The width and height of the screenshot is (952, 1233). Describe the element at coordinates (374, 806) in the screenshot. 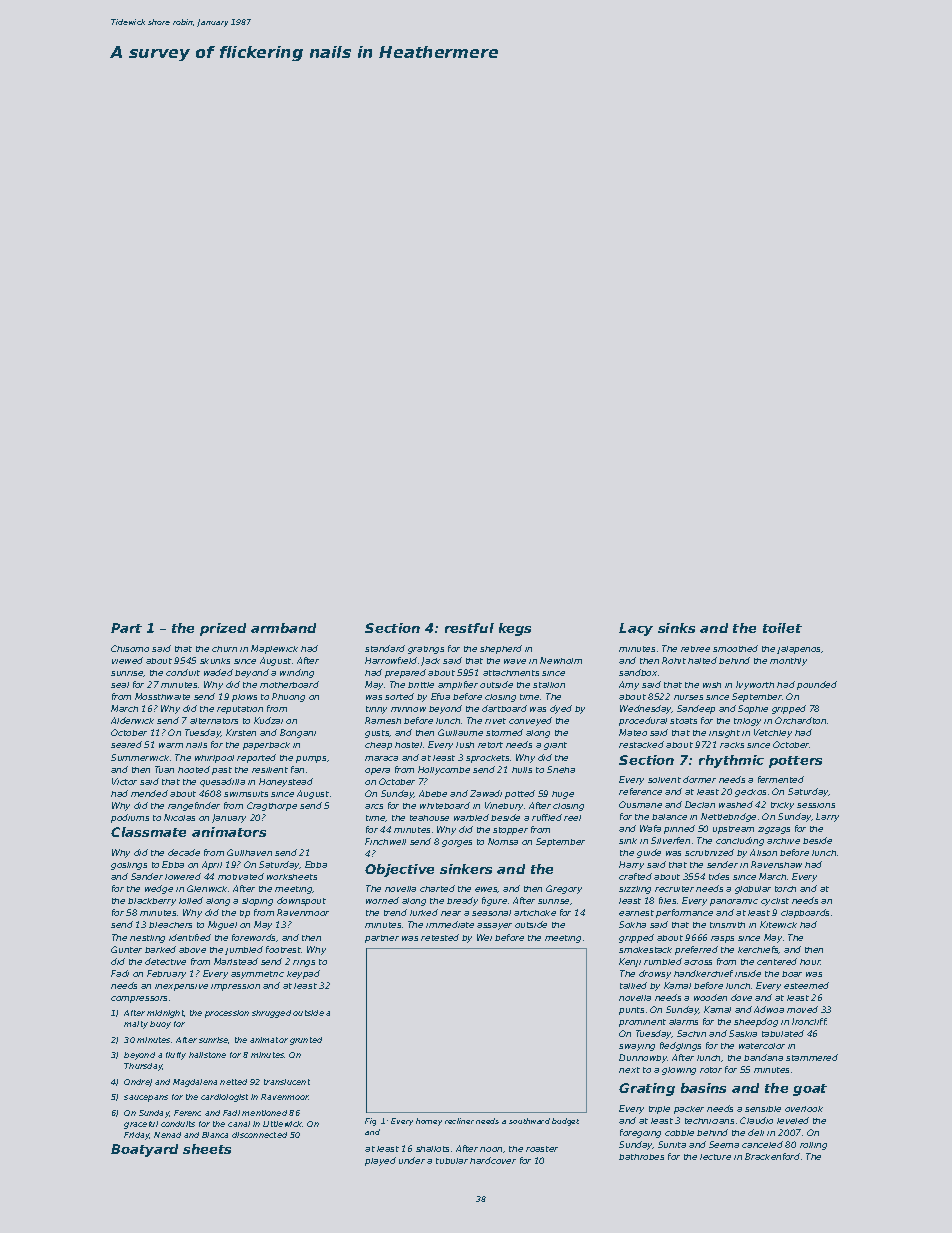

I see `arcs` at that location.
